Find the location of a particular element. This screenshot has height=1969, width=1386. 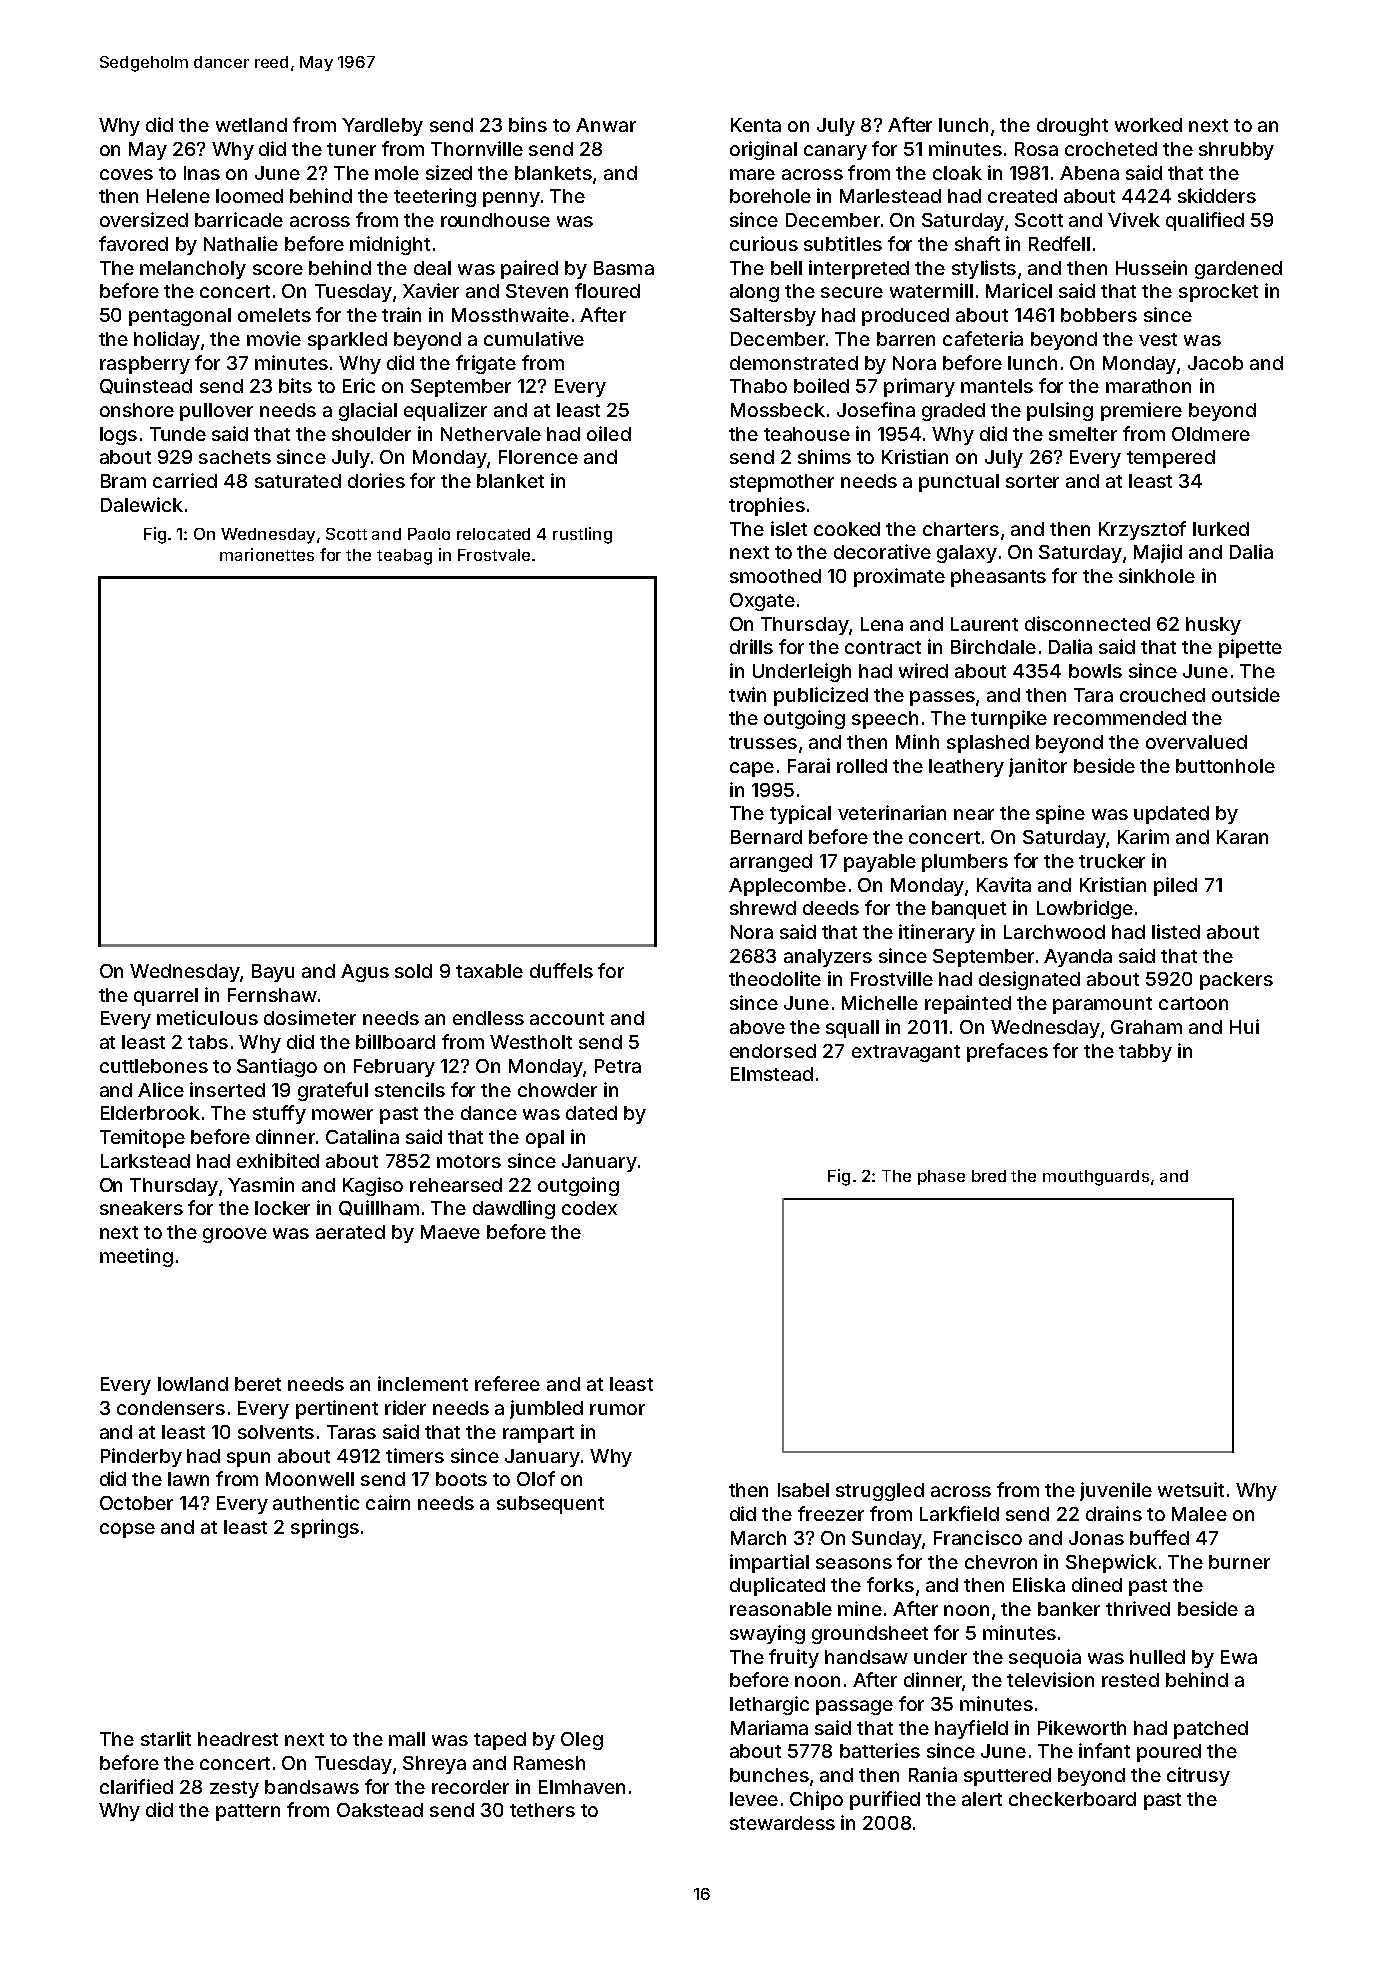

Isabel is located at coordinates (803, 1490).
